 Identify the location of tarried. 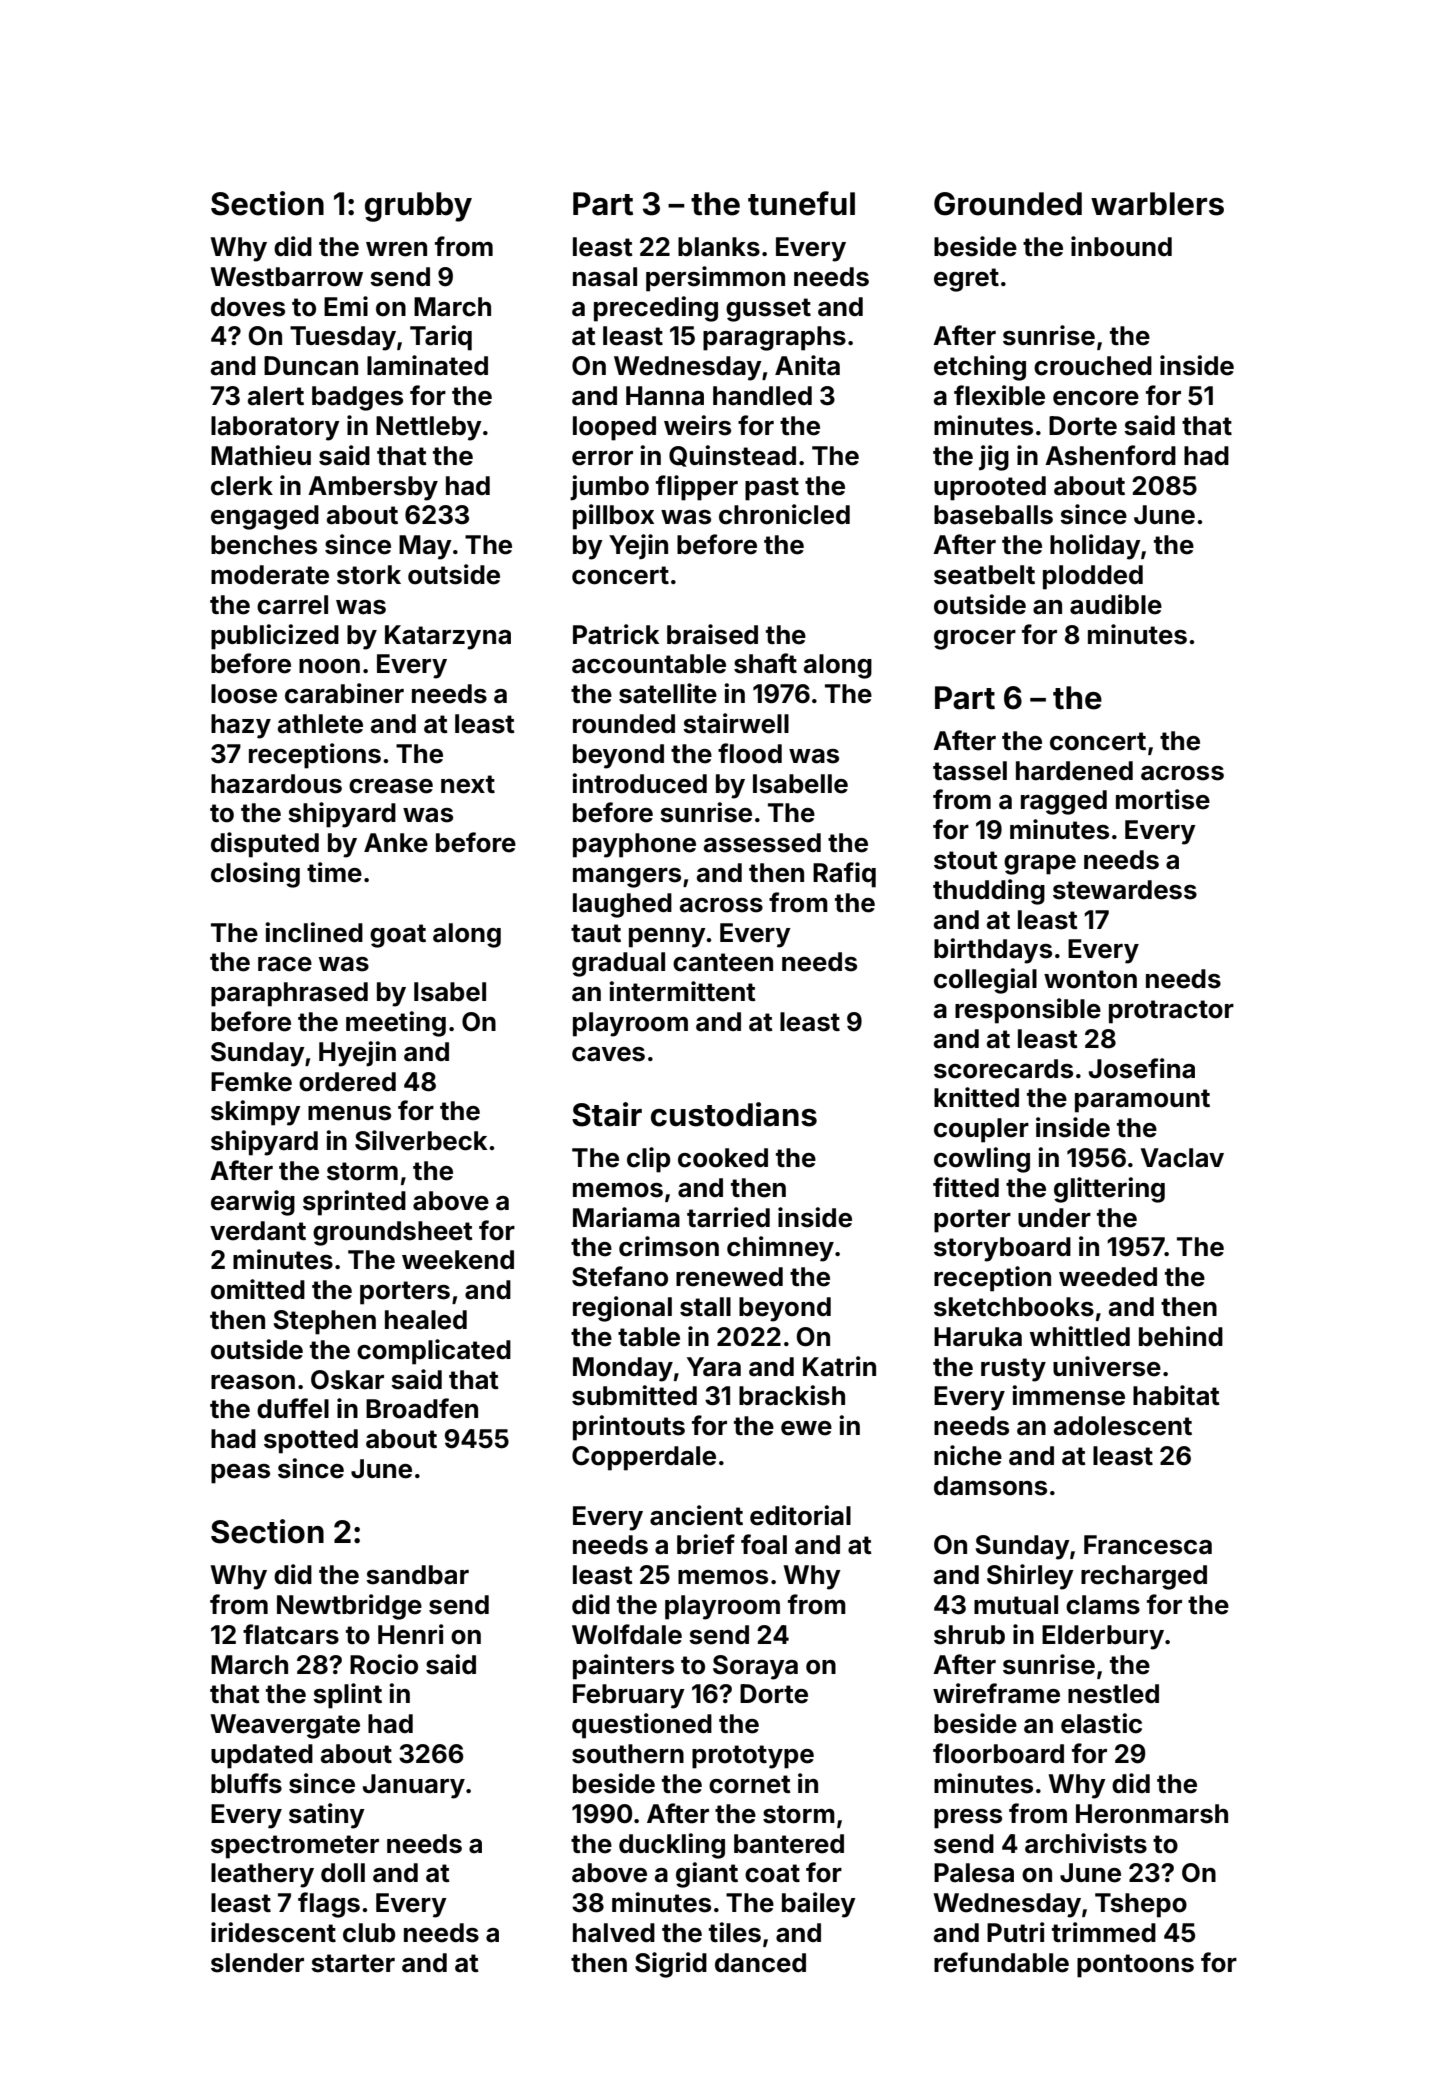
(728, 1217).
